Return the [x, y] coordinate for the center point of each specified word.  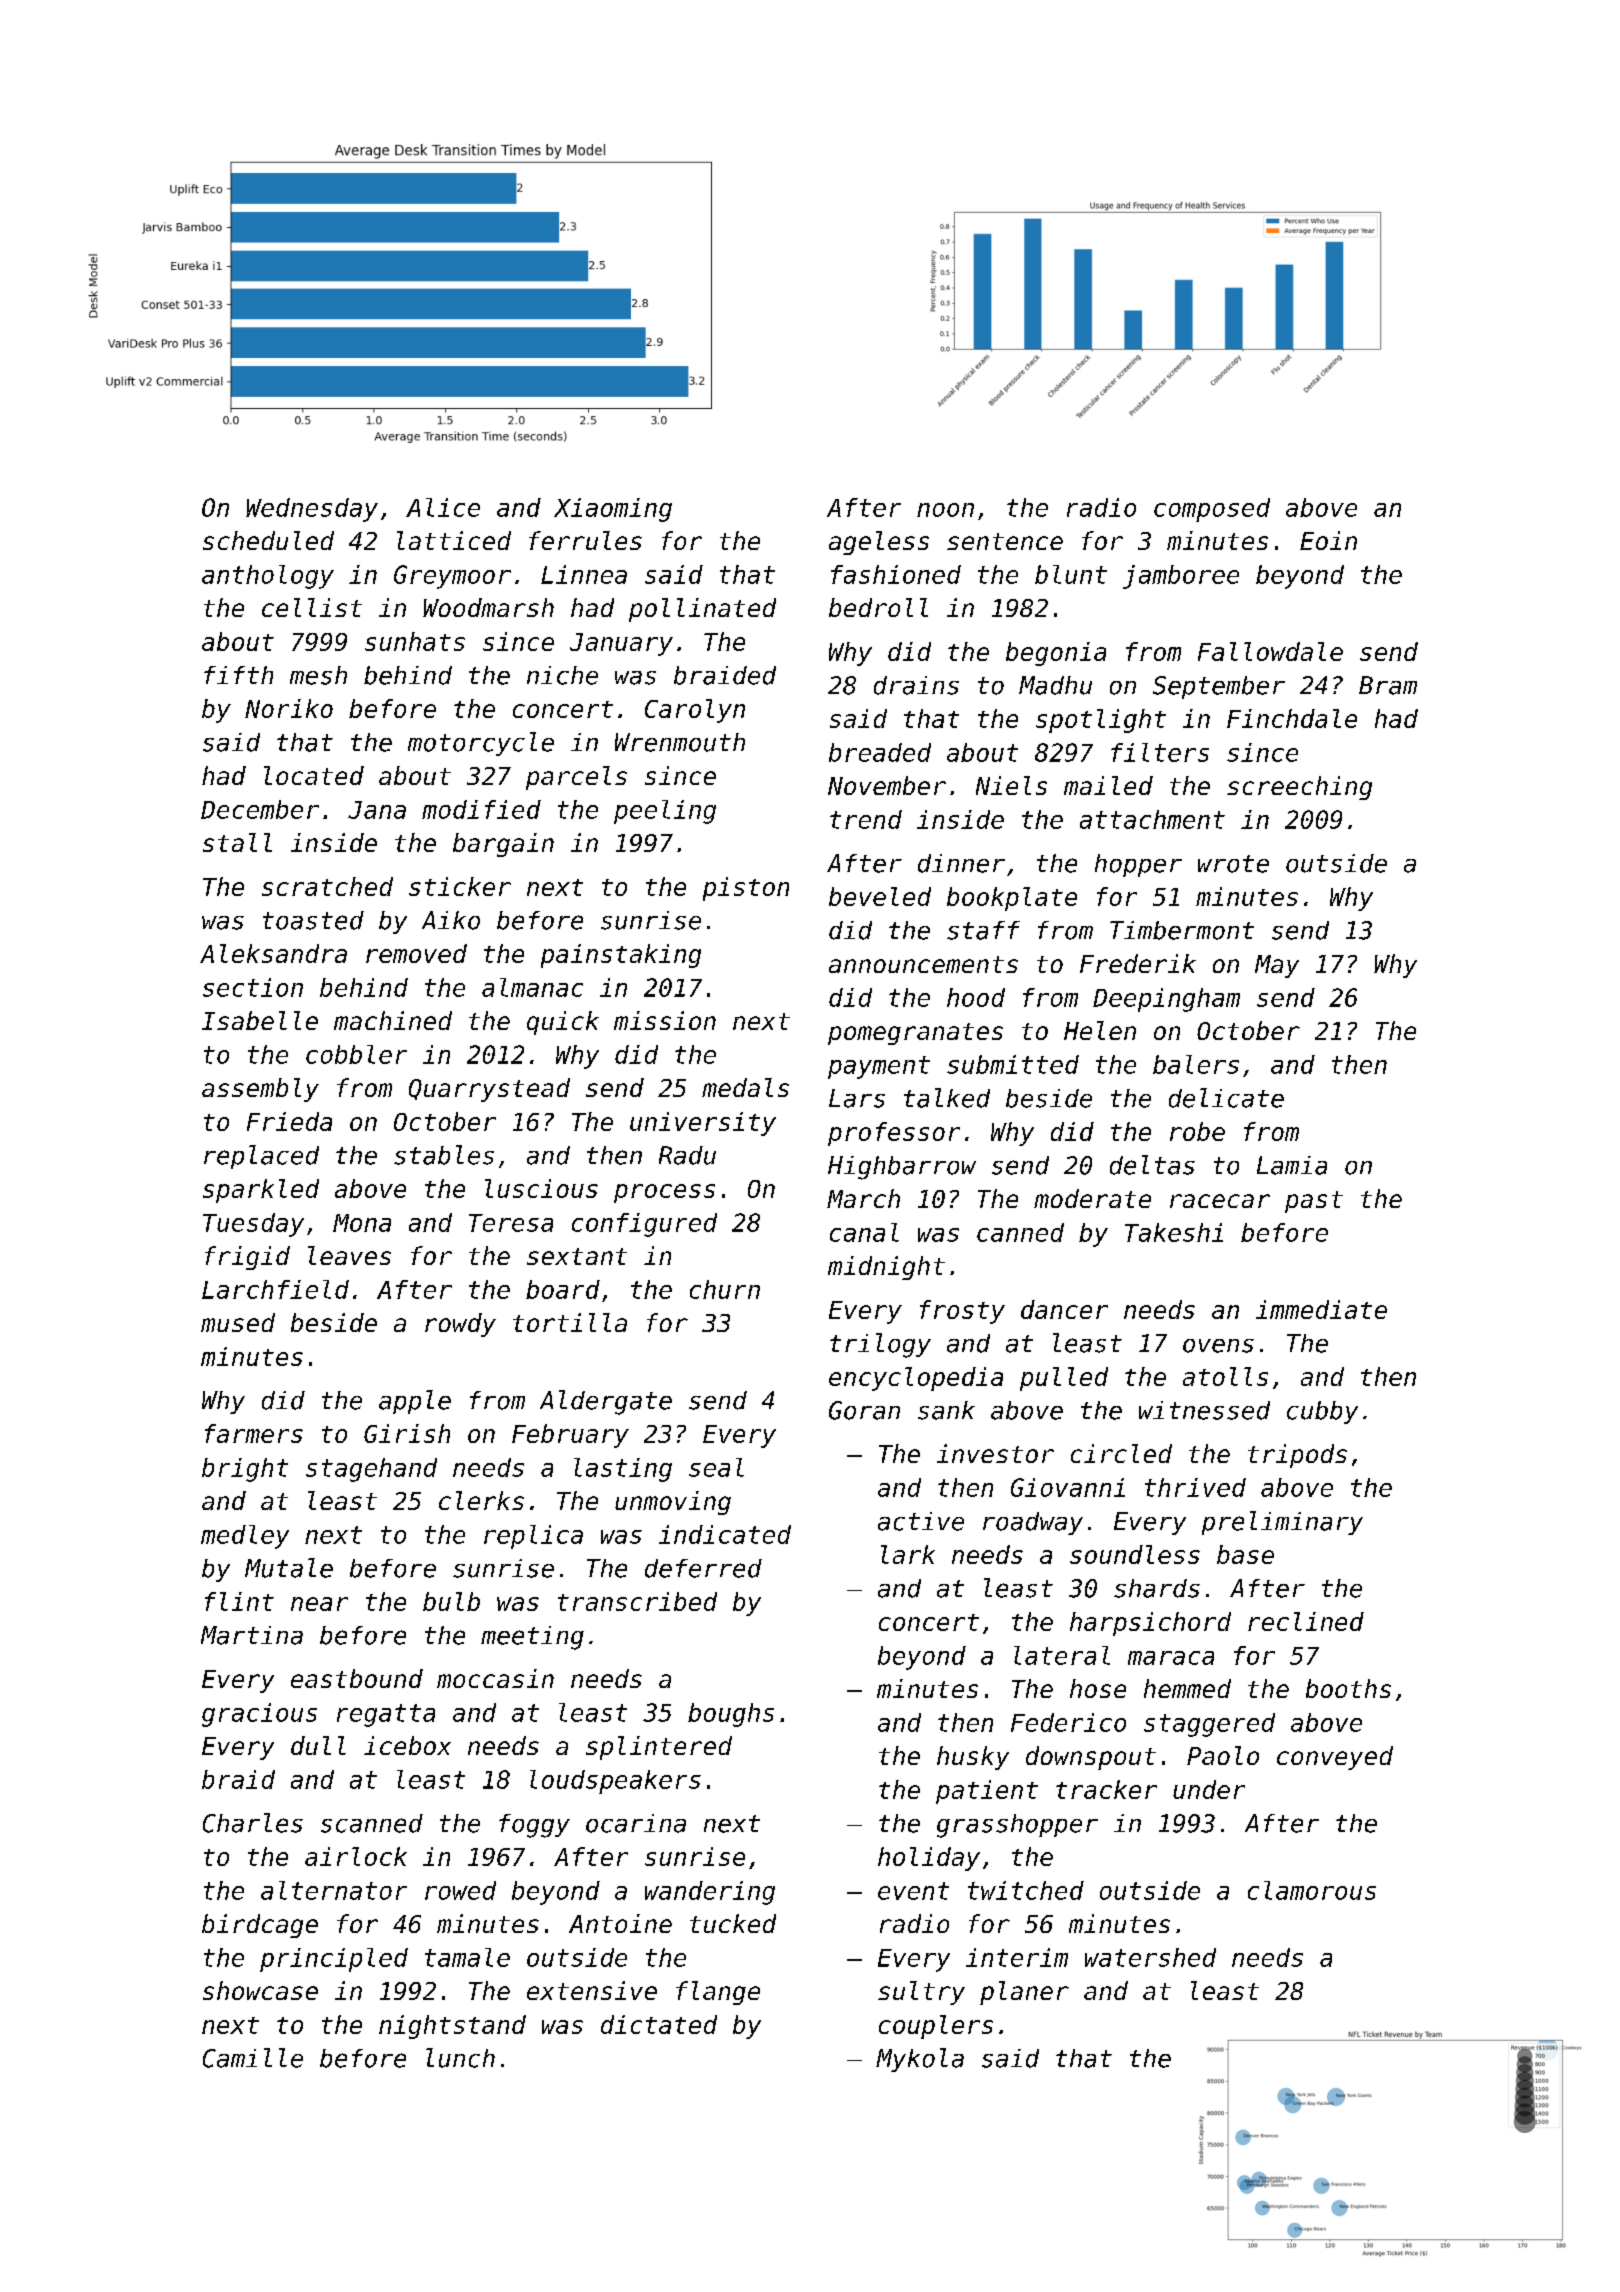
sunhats [415, 641]
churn [725, 1289]
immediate [1321, 1309]
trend [866, 819]
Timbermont [1182, 930]
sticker [460, 886]
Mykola [920, 2060]
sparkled [261, 1191]
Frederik [1138, 963]
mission [665, 1020]
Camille [253, 2058]
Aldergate [606, 1402]
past [1314, 1202]
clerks [481, 1500]
